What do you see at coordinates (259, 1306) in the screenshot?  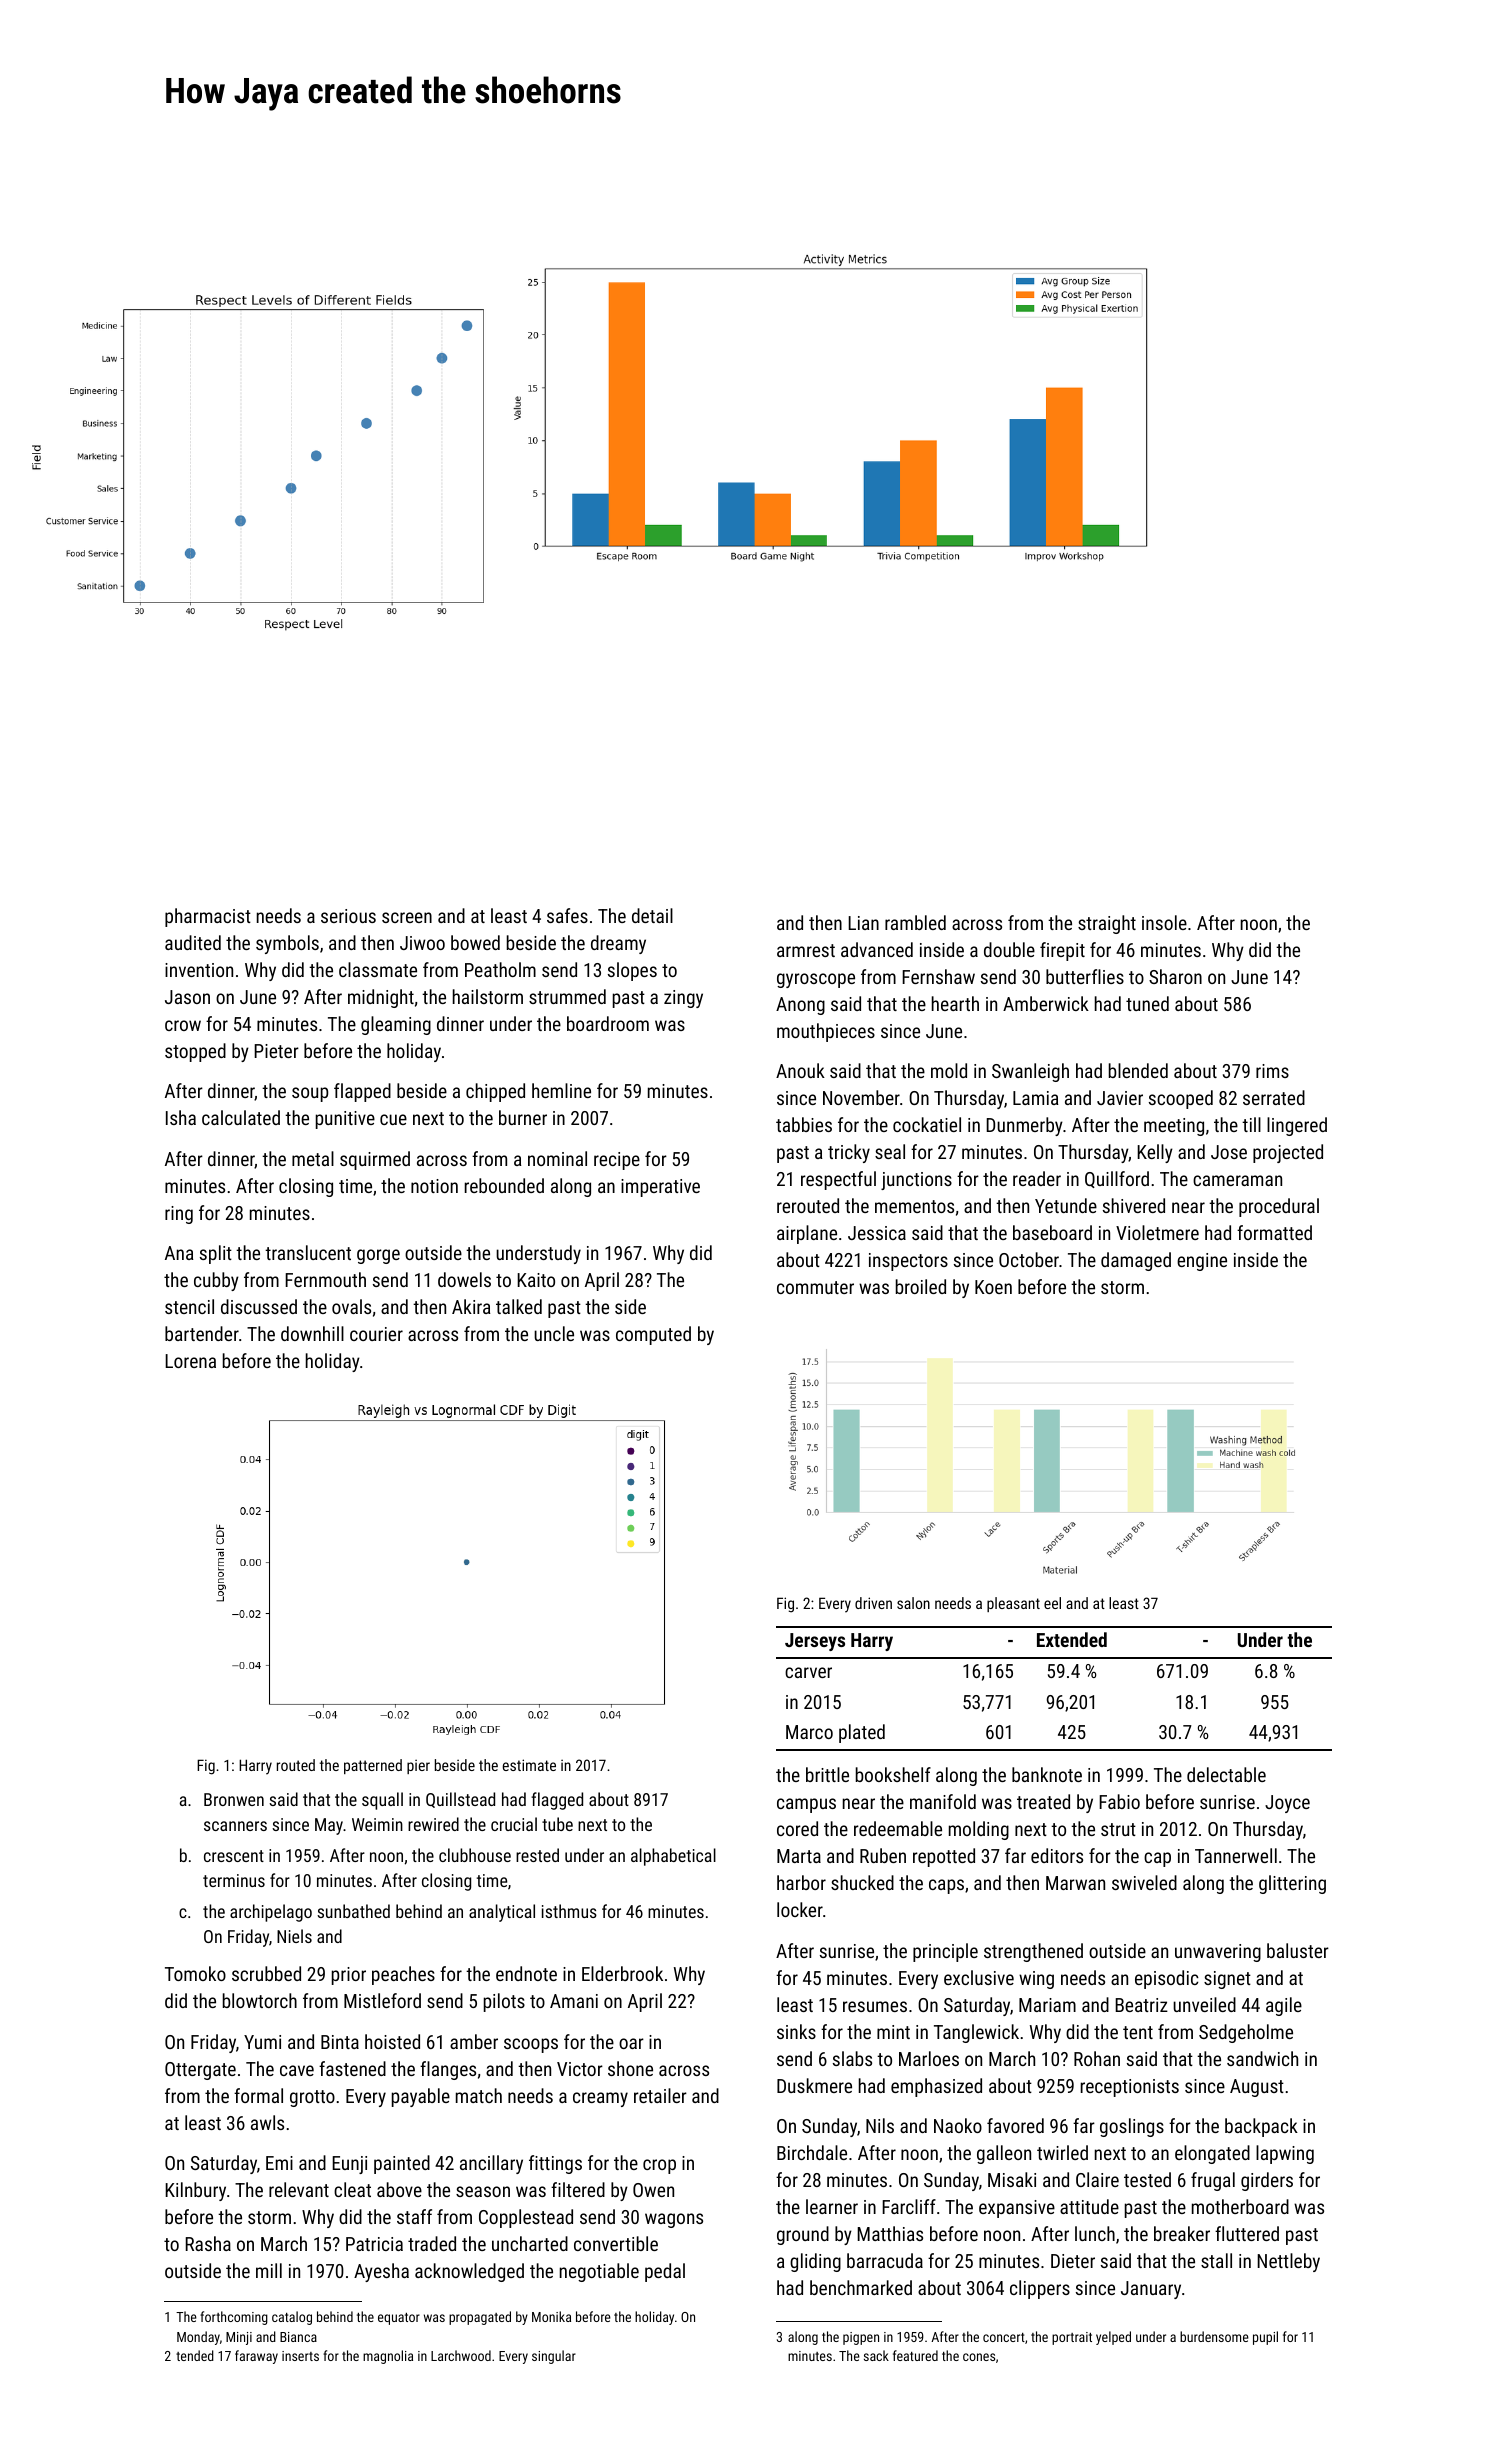 I see `discussed` at bounding box center [259, 1306].
